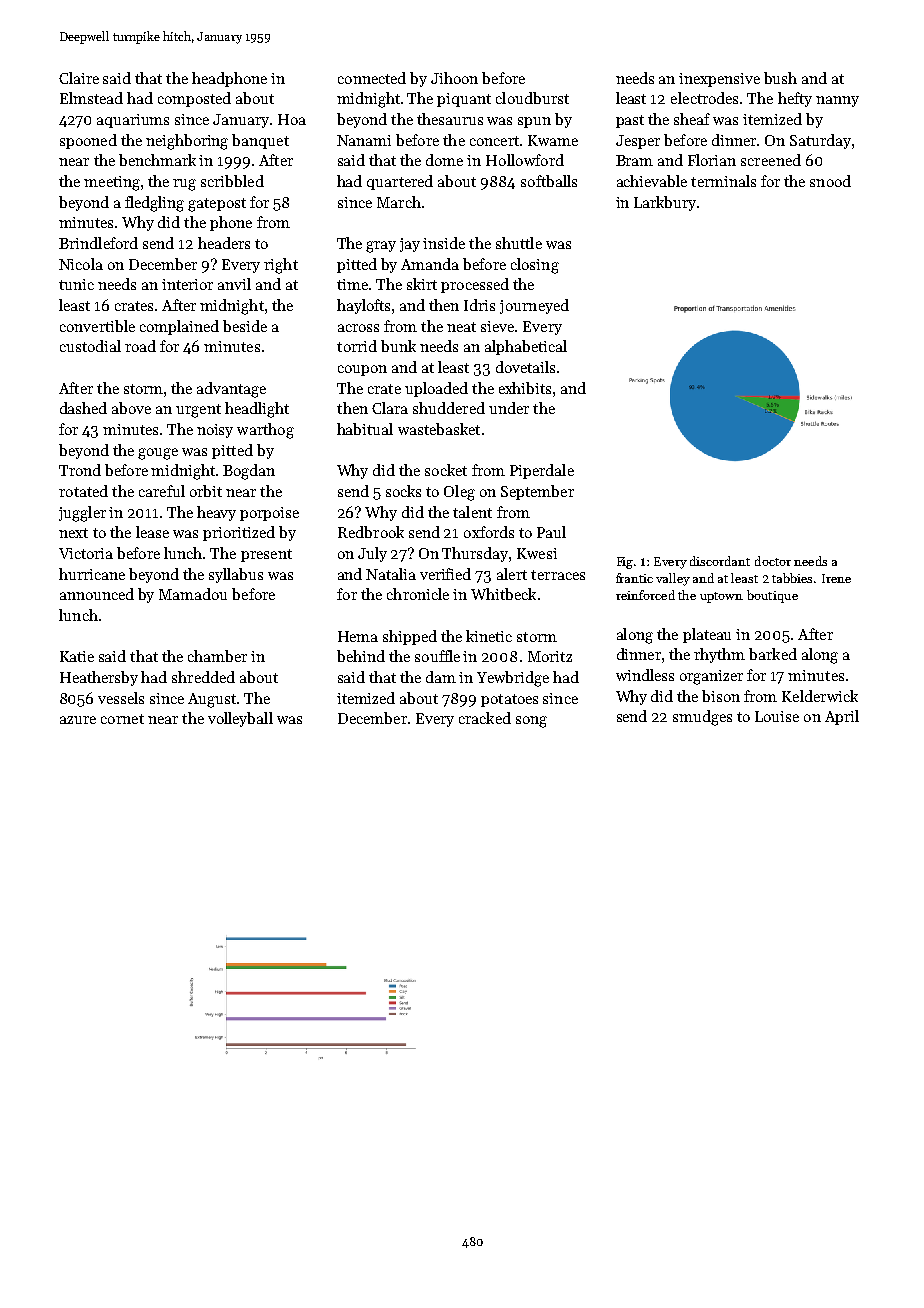  What do you see at coordinates (79, 78) in the screenshot?
I see `Claire` at bounding box center [79, 78].
